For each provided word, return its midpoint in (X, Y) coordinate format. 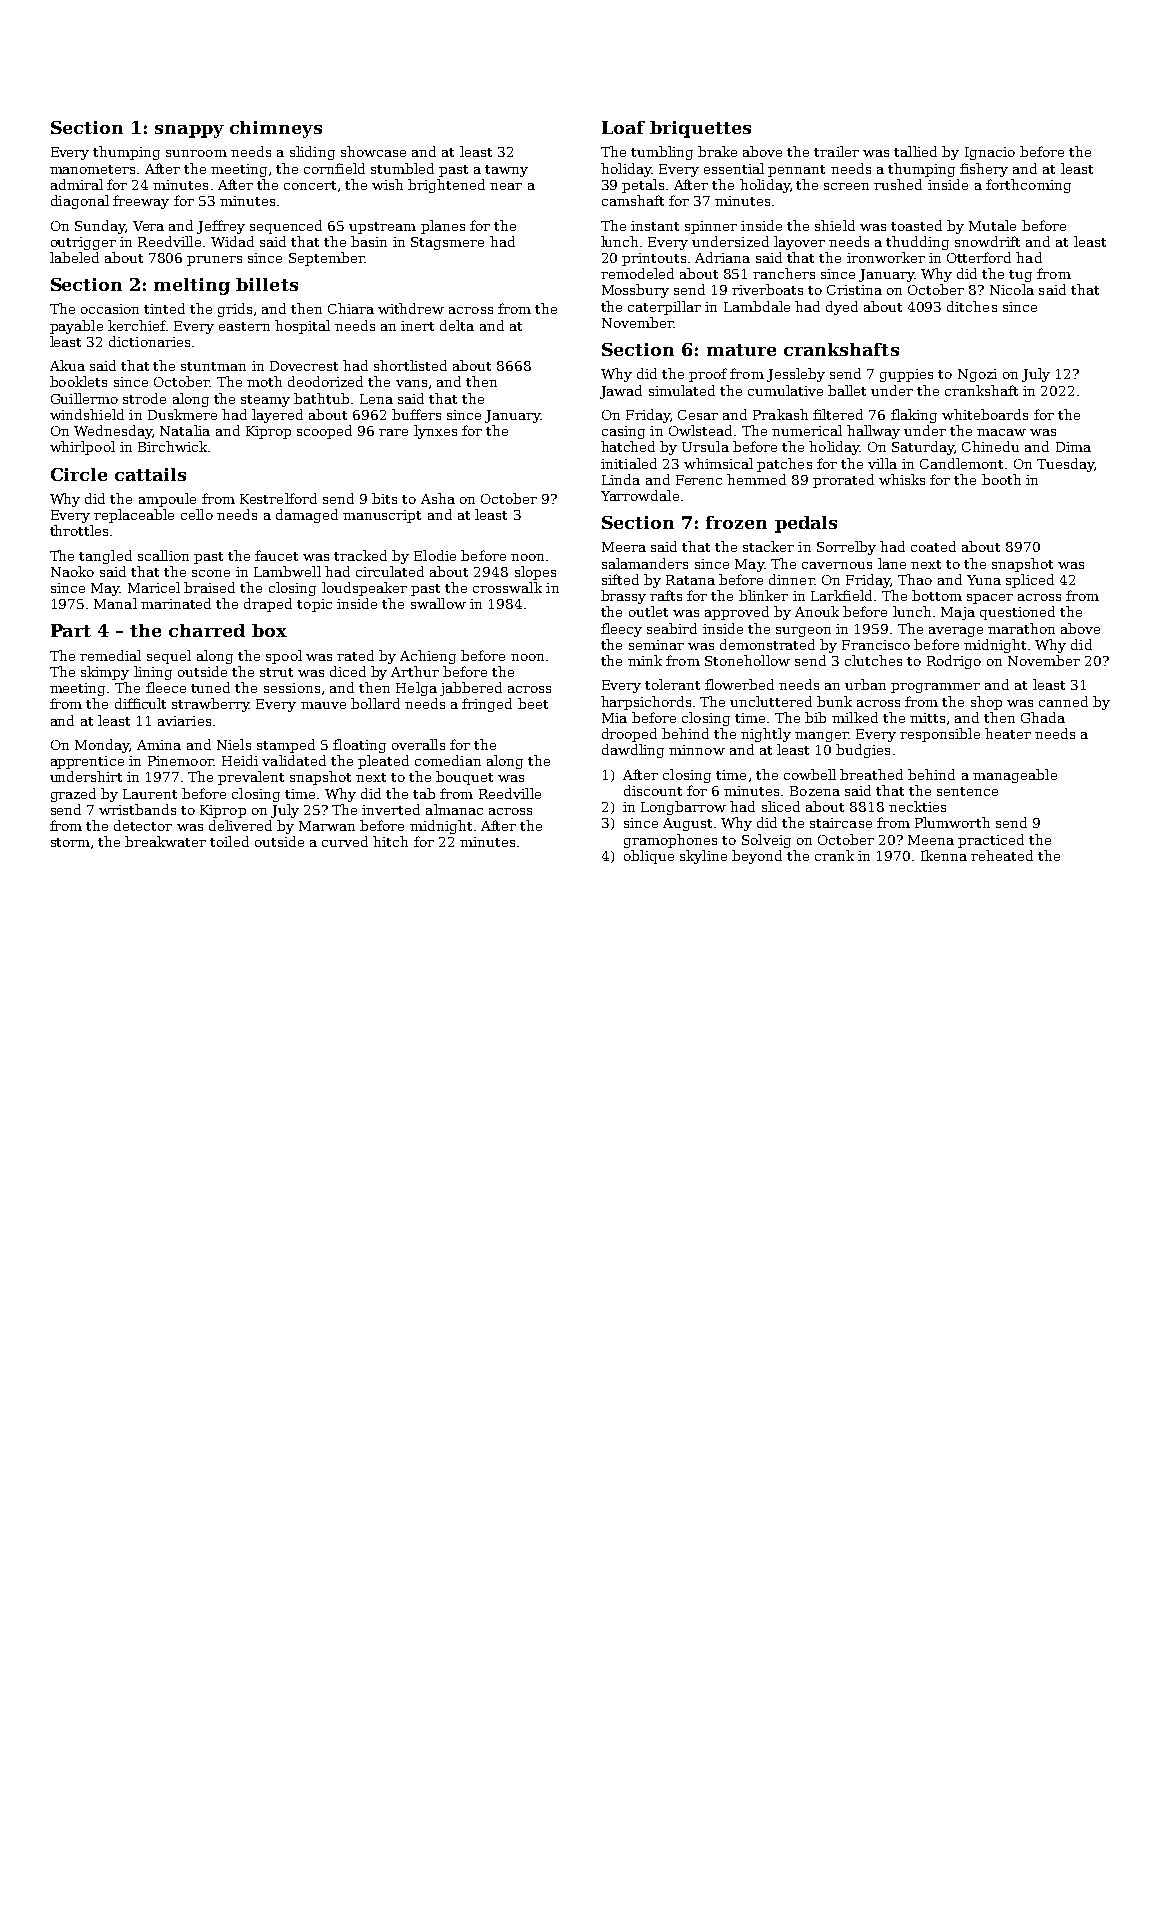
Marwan (327, 826)
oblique (649, 857)
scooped (324, 432)
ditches (972, 306)
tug (1020, 276)
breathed (871, 774)
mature (741, 350)
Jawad (621, 392)
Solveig (766, 841)
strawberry (210, 705)
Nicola (1012, 289)
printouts (654, 259)
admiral (77, 184)
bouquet (464, 778)
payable (76, 327)
